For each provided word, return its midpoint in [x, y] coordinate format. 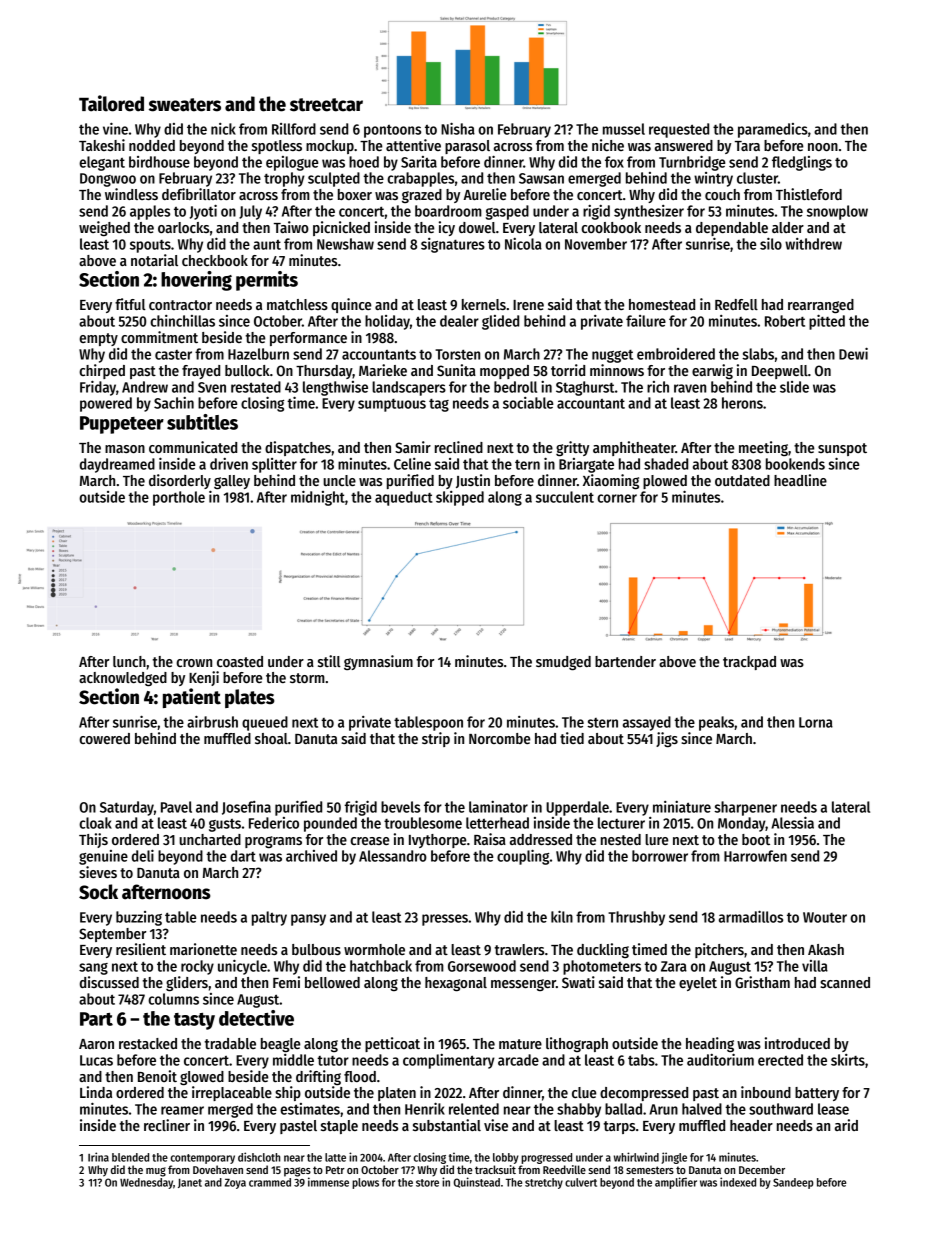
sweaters [185, 105]
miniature [682, 807]
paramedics [773, 130]
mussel [624, 129]
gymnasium [378, 662]
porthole [179, 498]
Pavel [176, 807]
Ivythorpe [437, 841]
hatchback [381, 966]
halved [702, 1109]
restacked [148, 1043]
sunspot [842, 449]
